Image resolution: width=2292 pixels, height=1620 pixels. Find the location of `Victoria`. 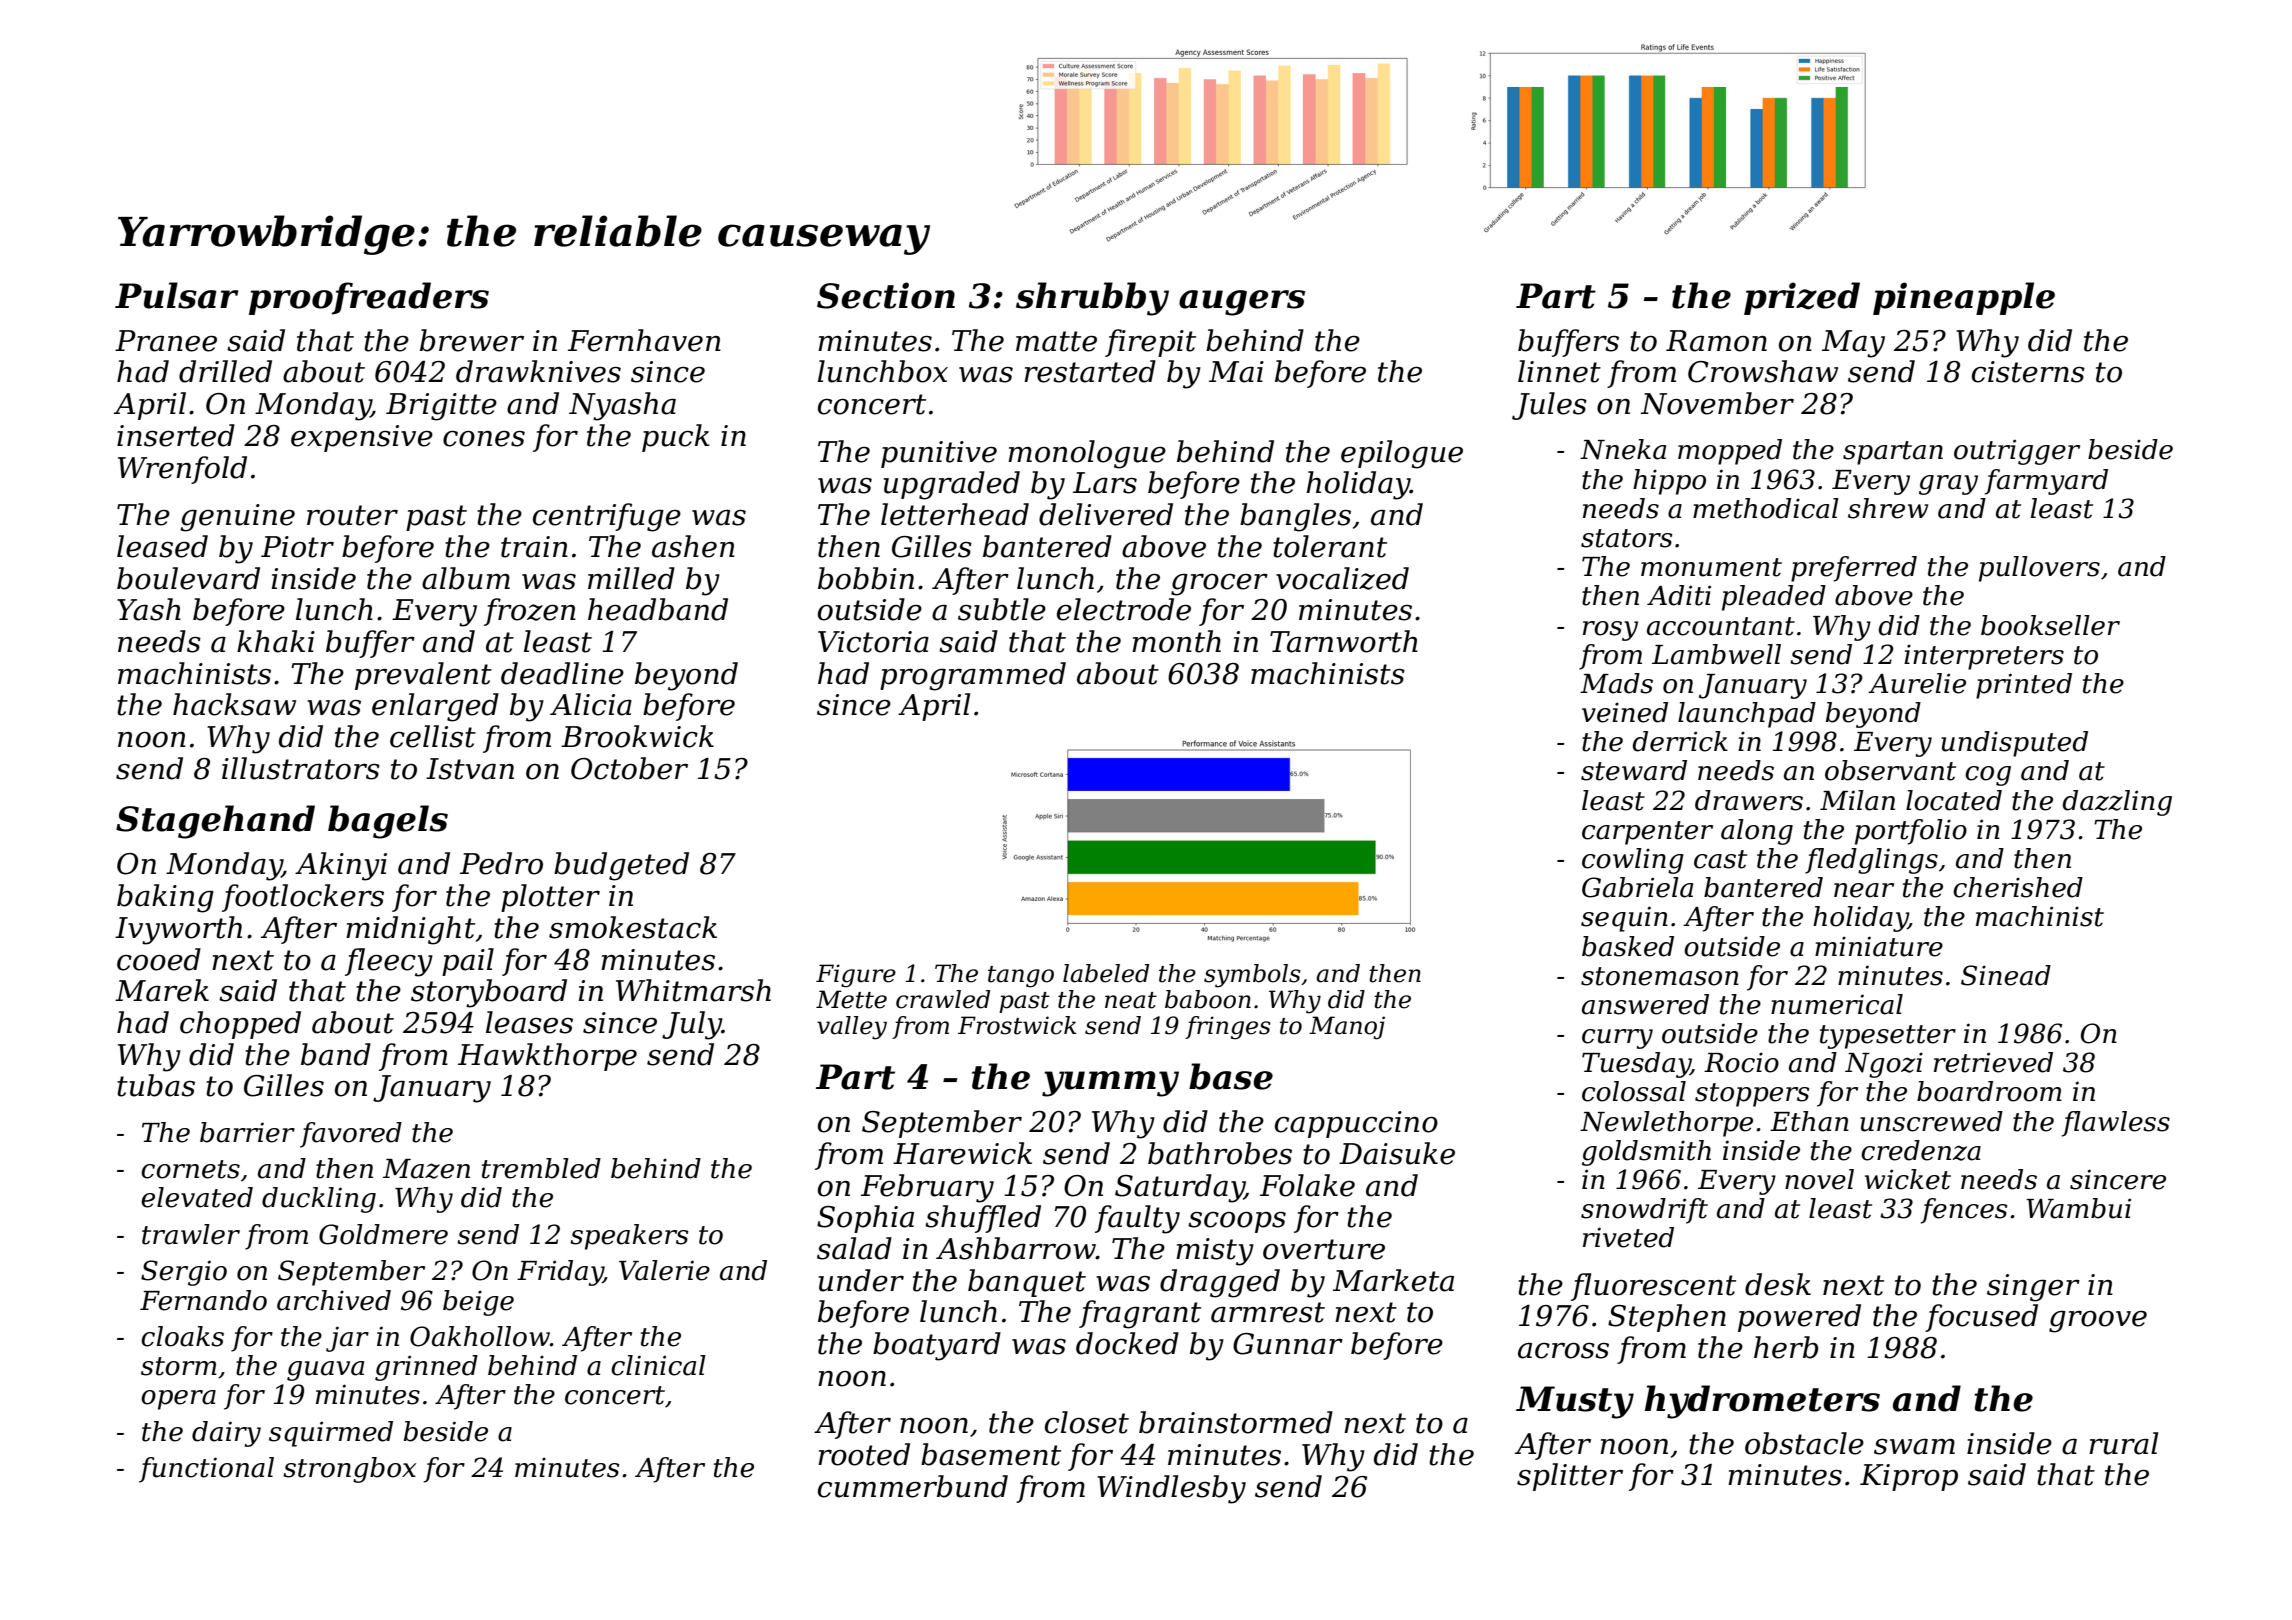

Victoria is located at coordinates (873, 642).
